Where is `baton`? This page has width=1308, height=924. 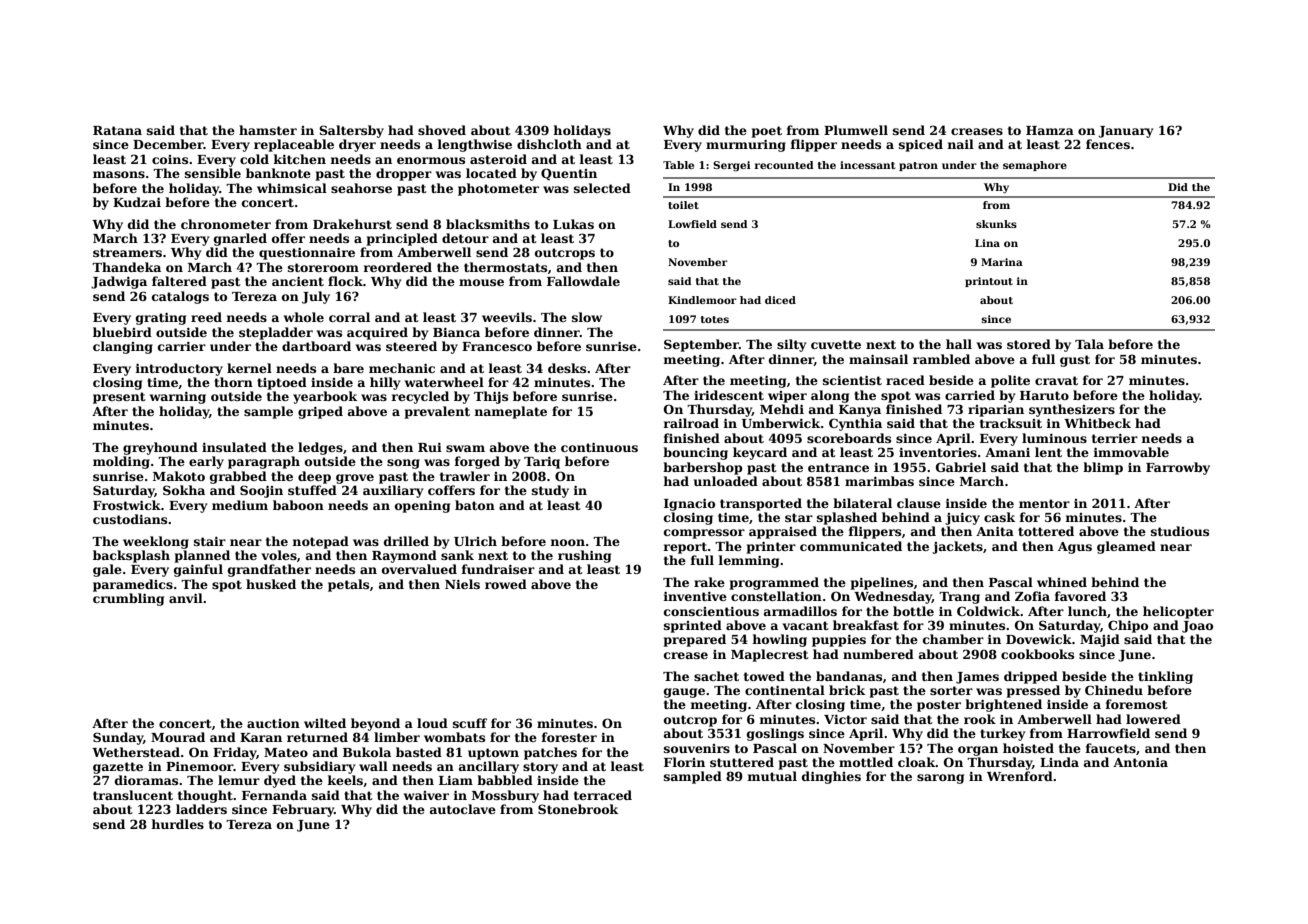
baton is located at coordinates (475, 505).
